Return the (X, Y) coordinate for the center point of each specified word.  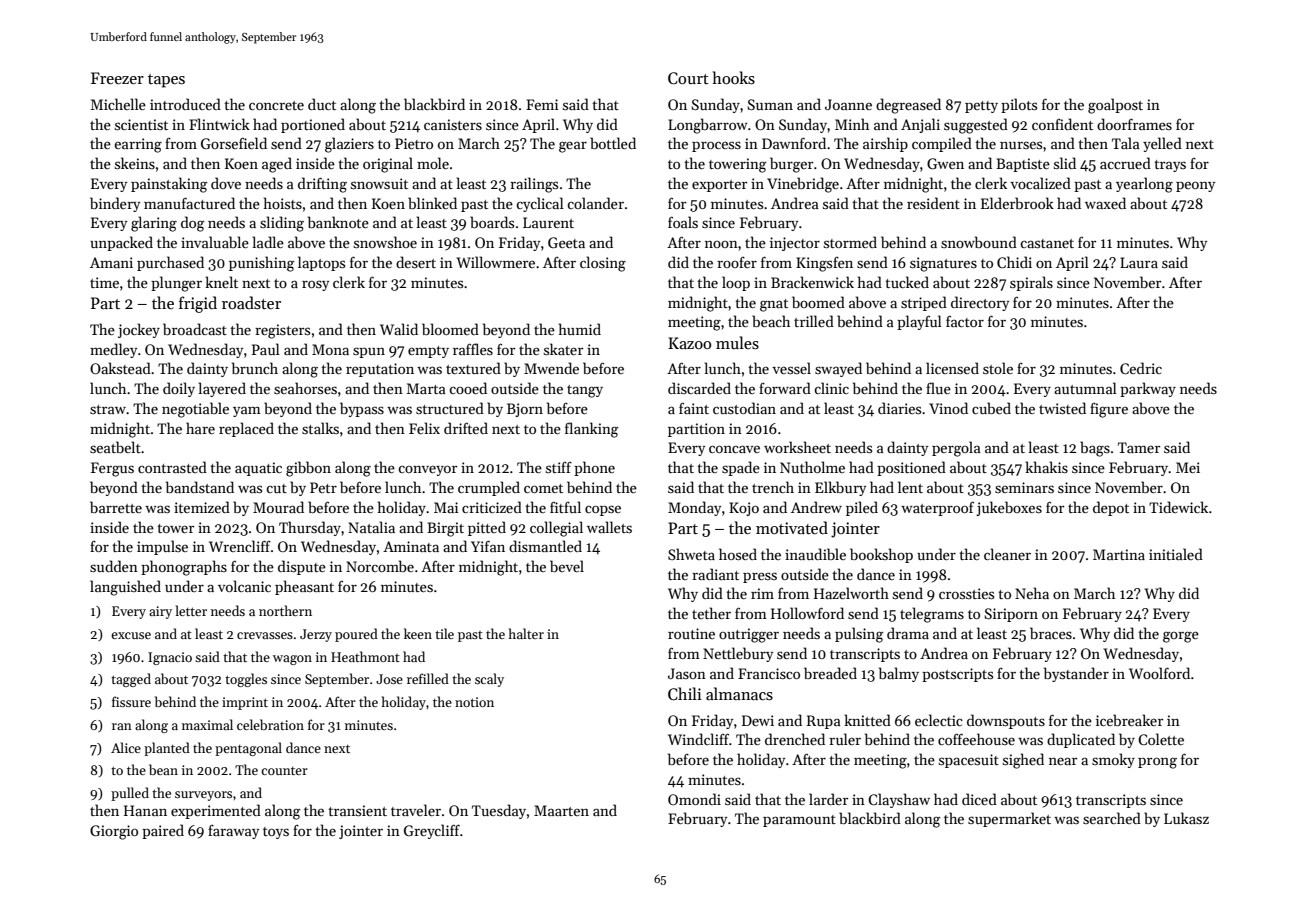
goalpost (1115, 106)
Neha (1032, 593)
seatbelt (115, 447)
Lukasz (1186, 818)
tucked (907, 282)
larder (828, 799)
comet (543, 488)
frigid (198, 304)
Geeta (566, 242)
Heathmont (365, 656)
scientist (141, 124)
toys (276, 833)
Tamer (1139, 447)
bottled (613, 143)
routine (691, 633)
